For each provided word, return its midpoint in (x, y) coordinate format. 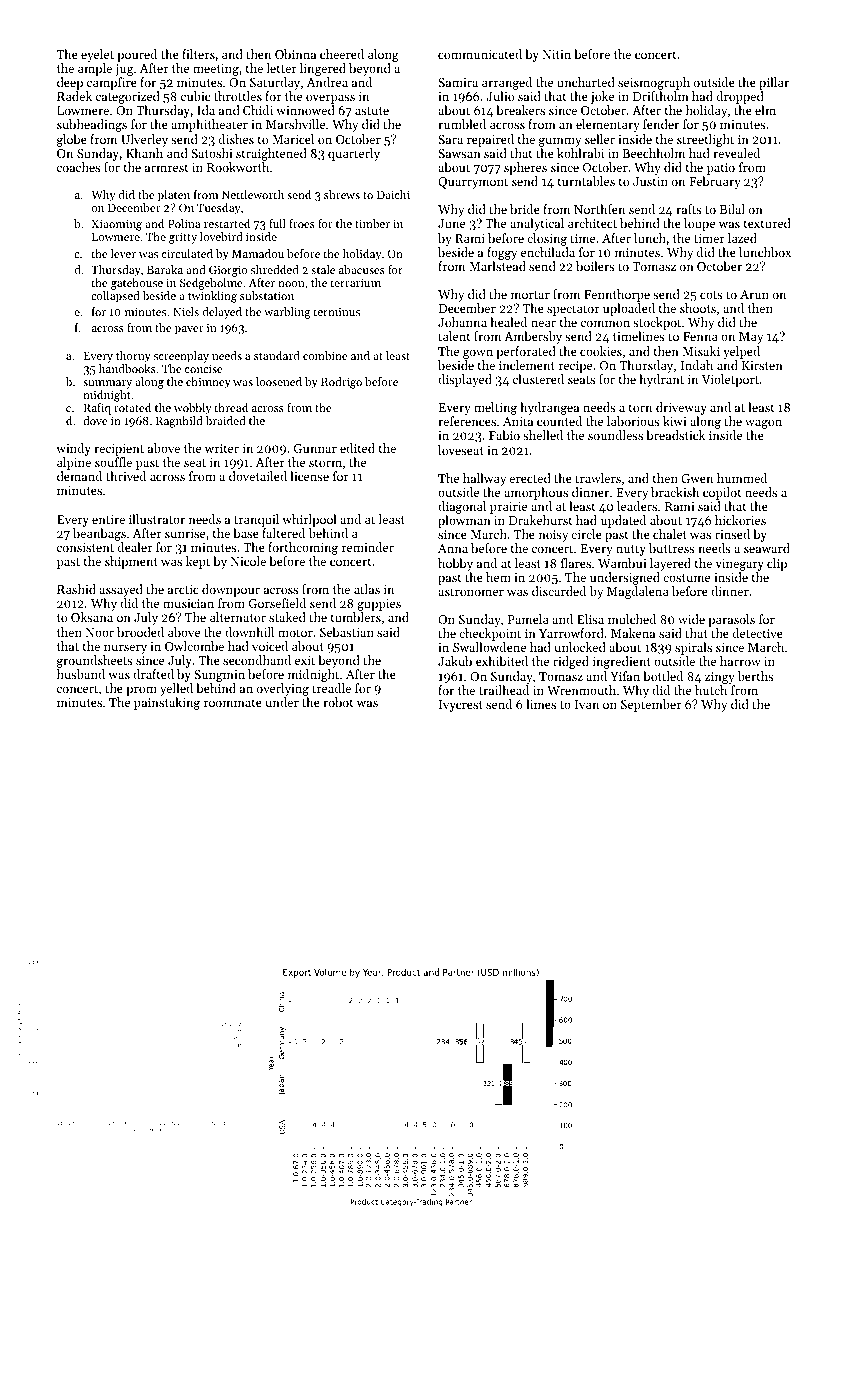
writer (222, 448)
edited (357, 448)
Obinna (295, 54)
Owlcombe (194, 646)
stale (323, 269)
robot (338, 702)
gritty (183, 238)
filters (198, 54)
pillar (774, 83)
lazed (742, 238)
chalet (670, 534)
